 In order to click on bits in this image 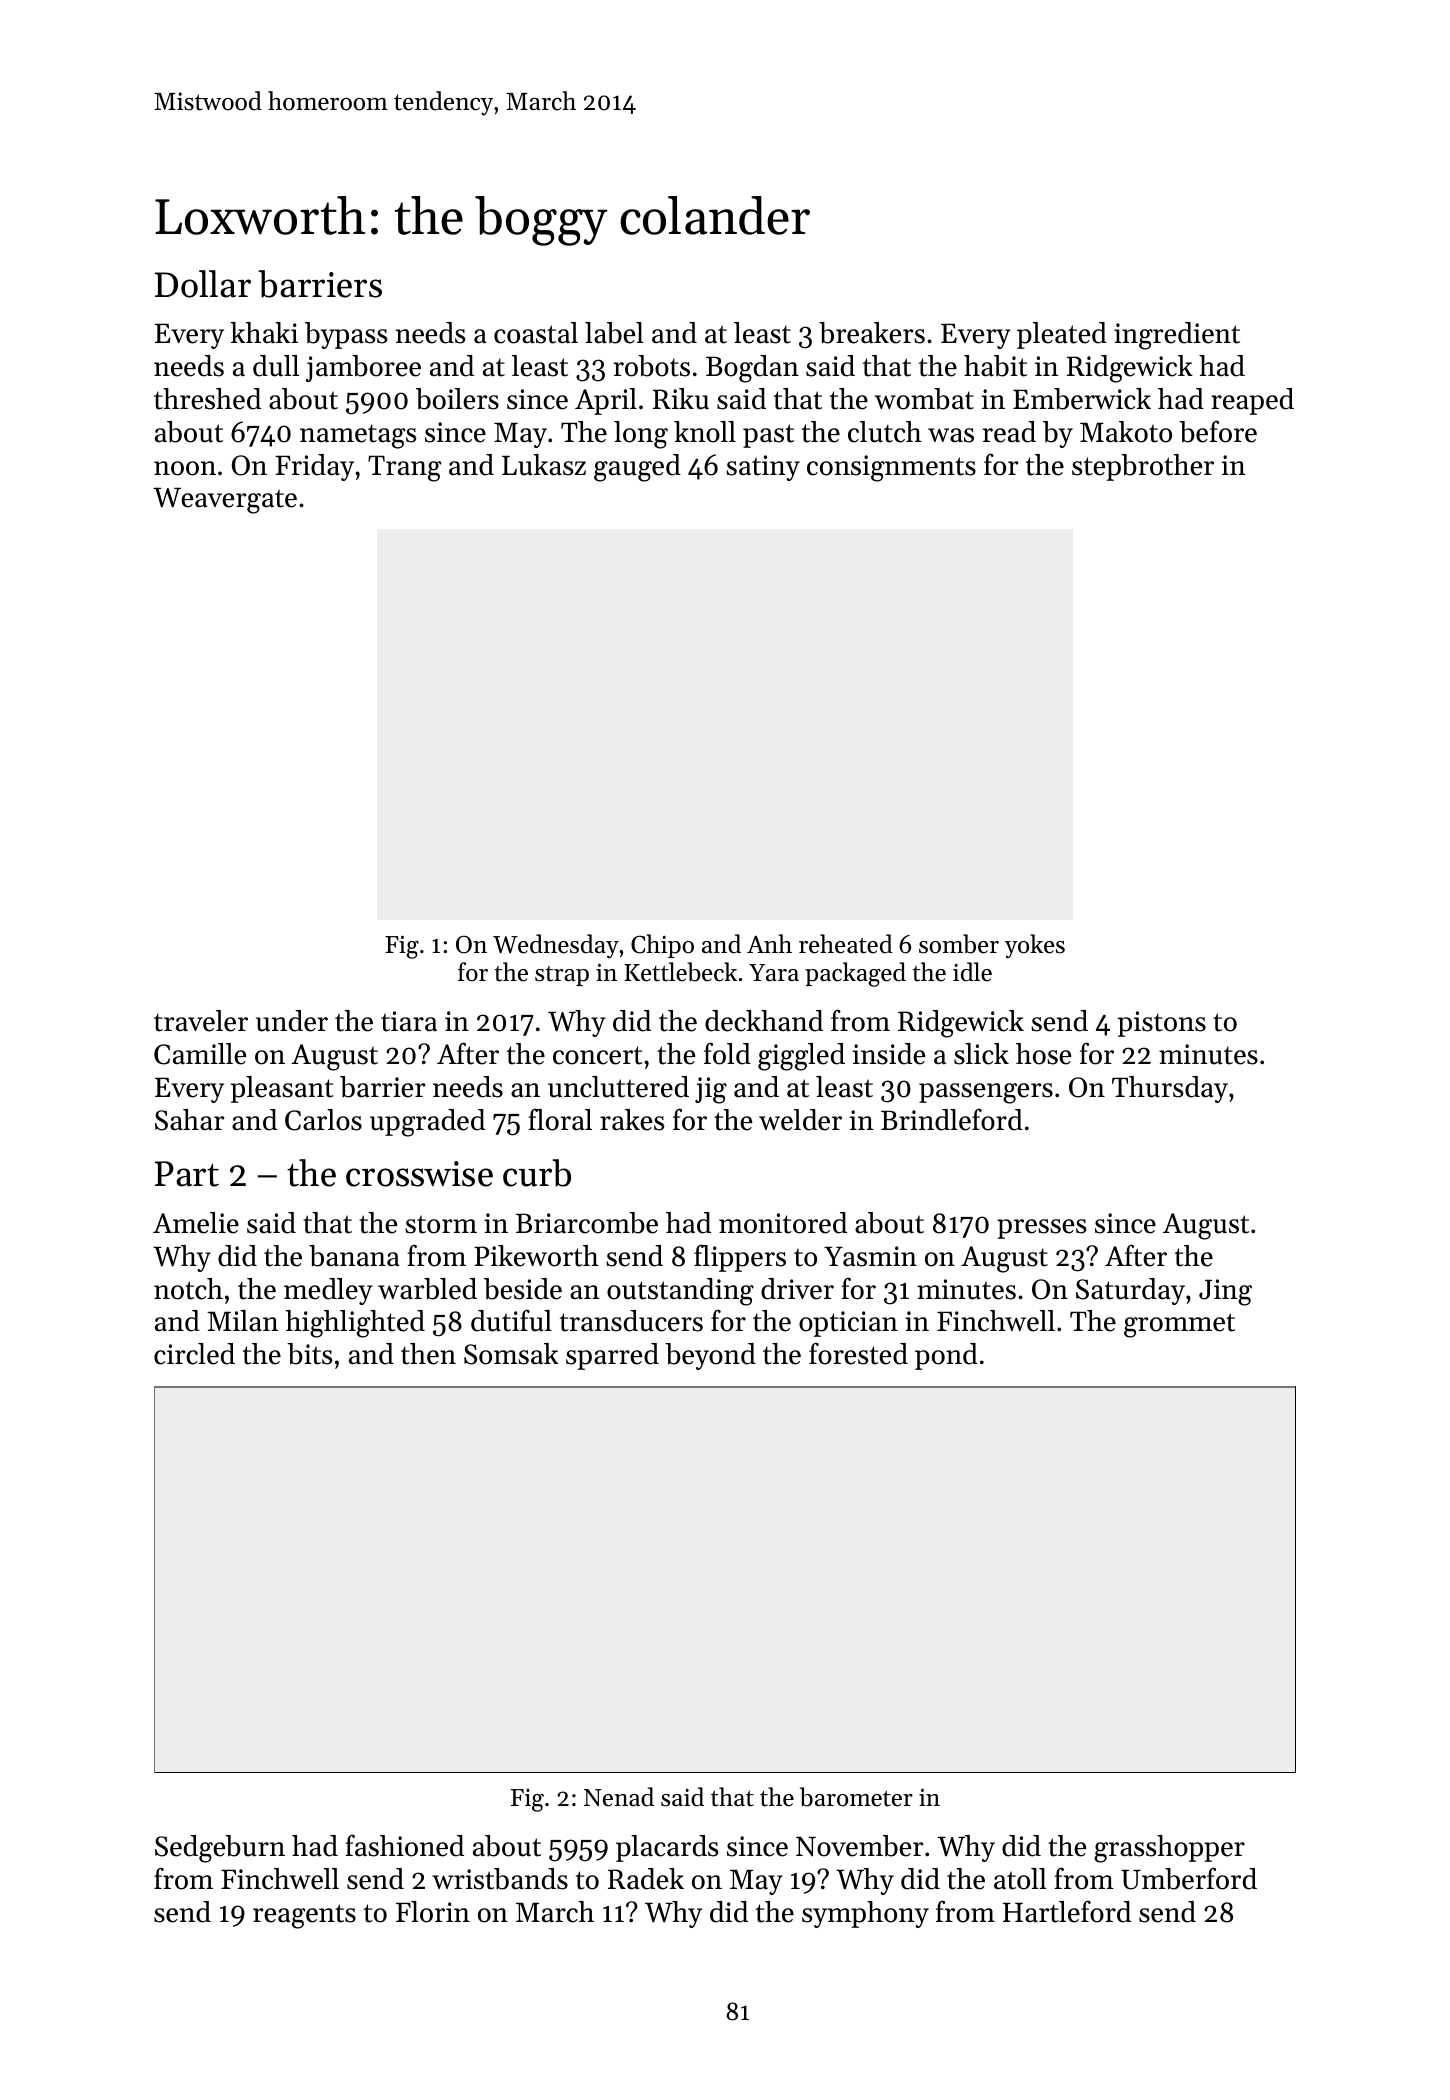, I will do `click(309, 1354)`.
